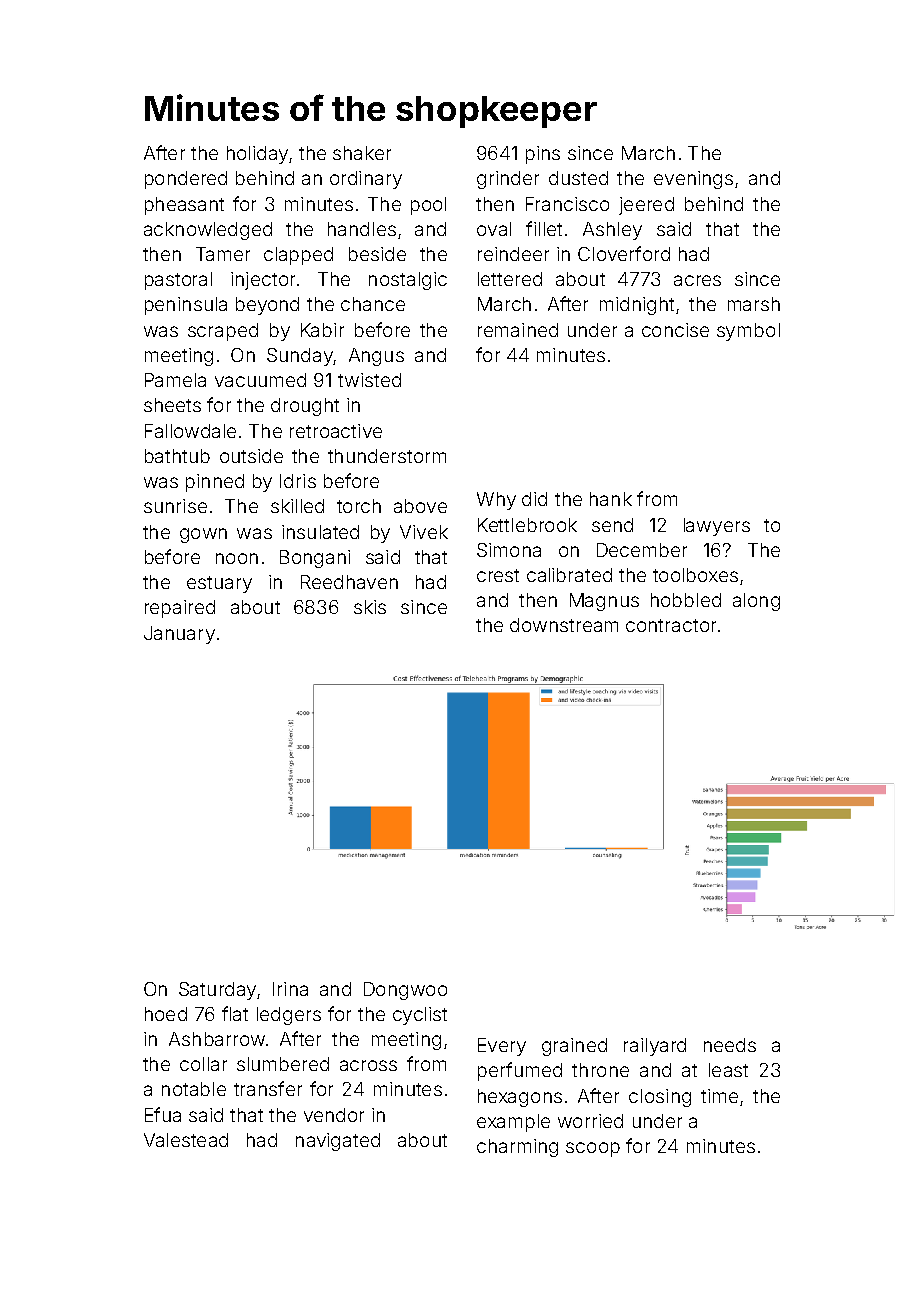  What do you see at coordinates (257, 155) in the screenshot?
I see `holiday` at bounding box center [257, 155].
